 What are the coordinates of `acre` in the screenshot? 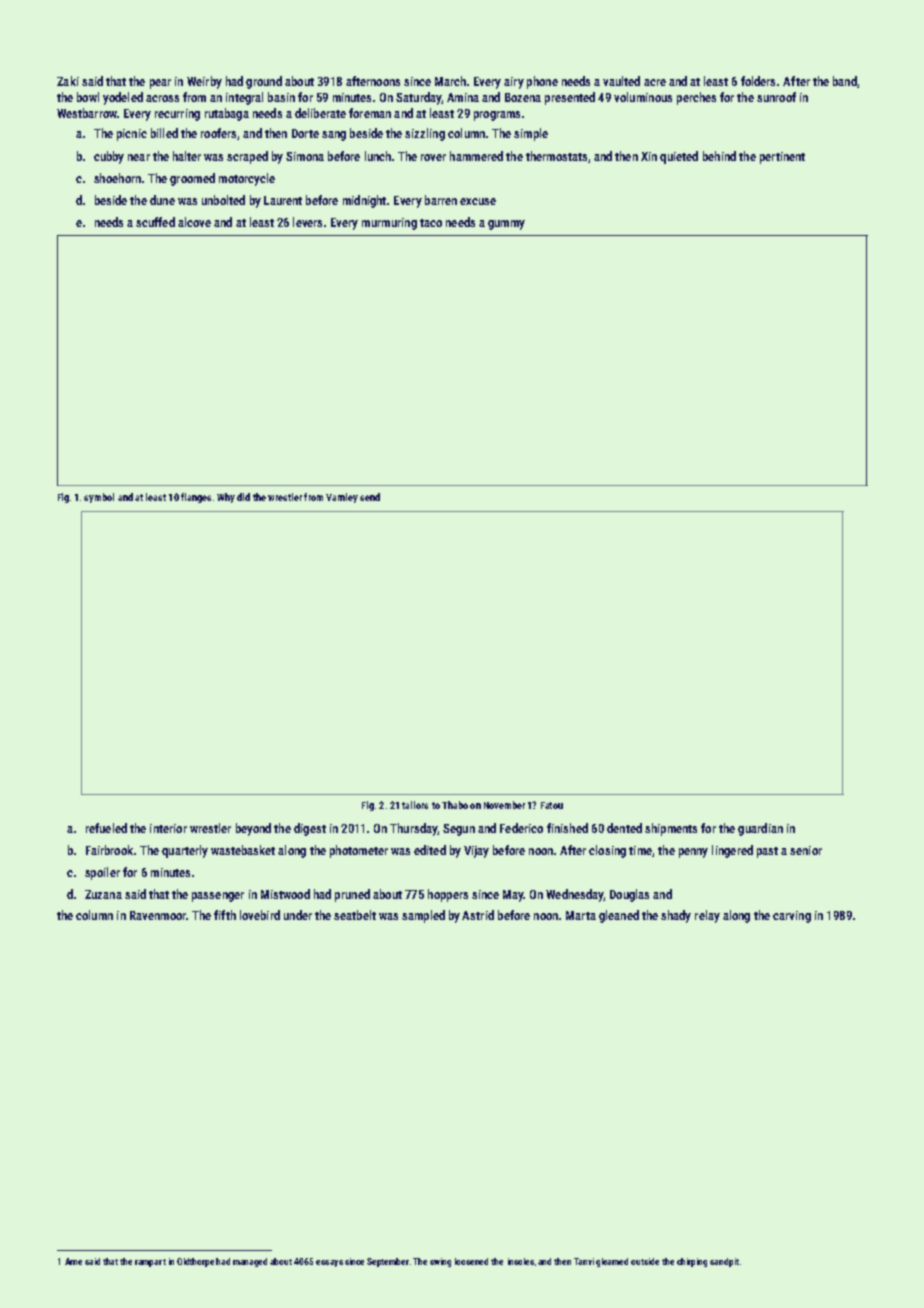 It's located at (655, 82).
